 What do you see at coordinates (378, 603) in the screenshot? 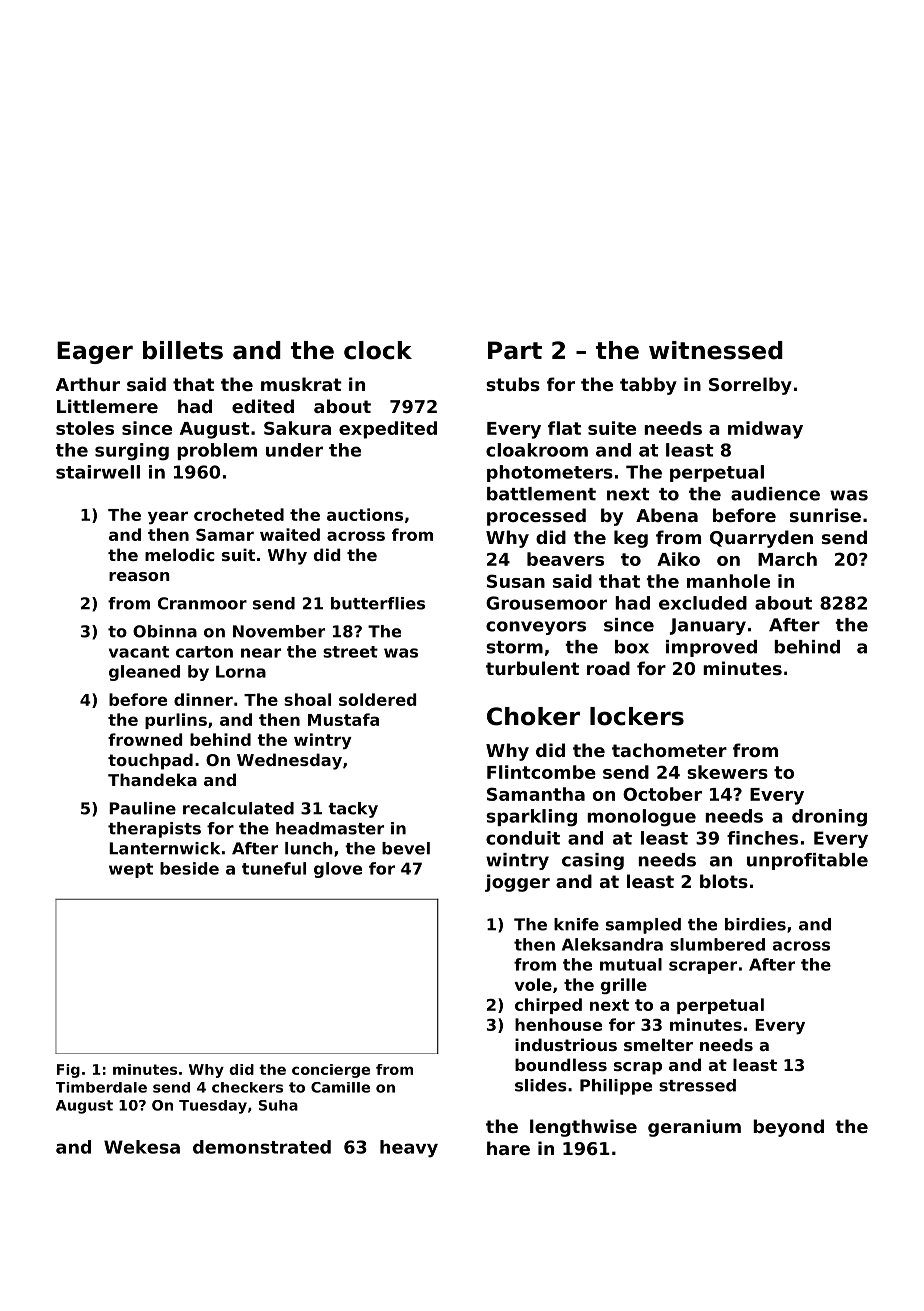
I see `butterflies` at bounding box center [378, 603].
